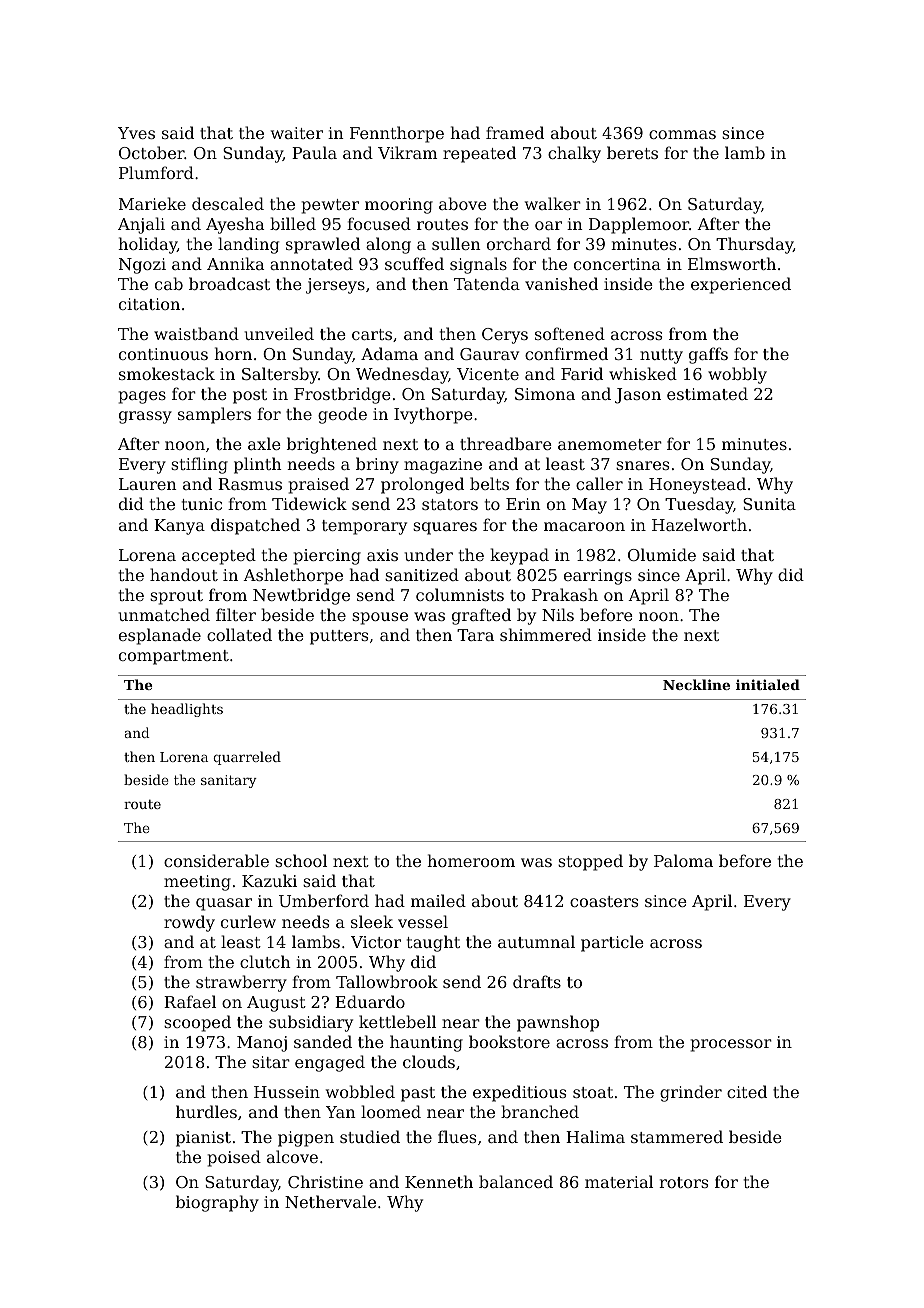 This document has width=924, height=1308. I want to click on Fennthorpe, so click(397, 134).
